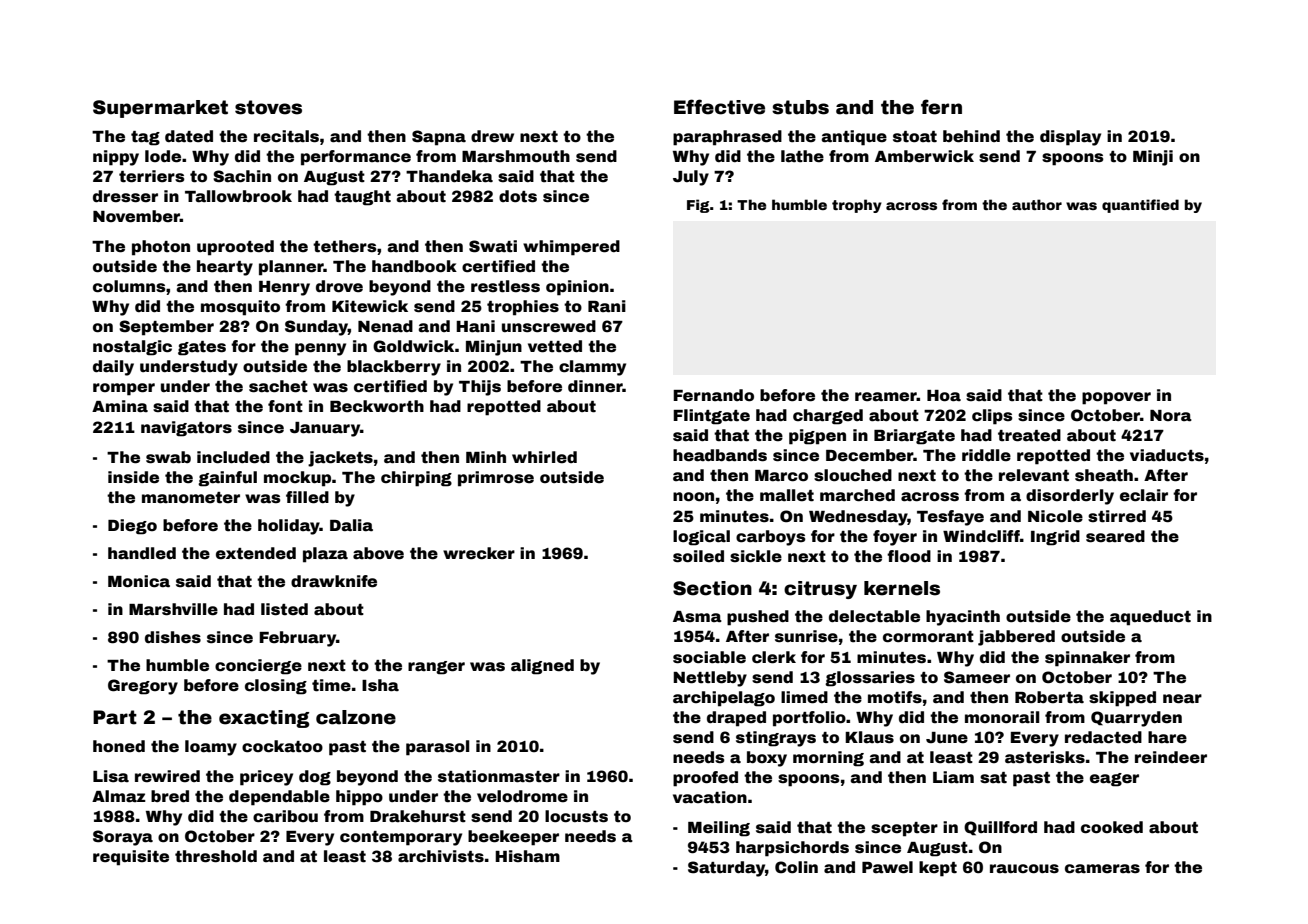 Image resolution: width=1308 pixels, height=924 pixels. I want to click on recitals, so click(286, 136).
